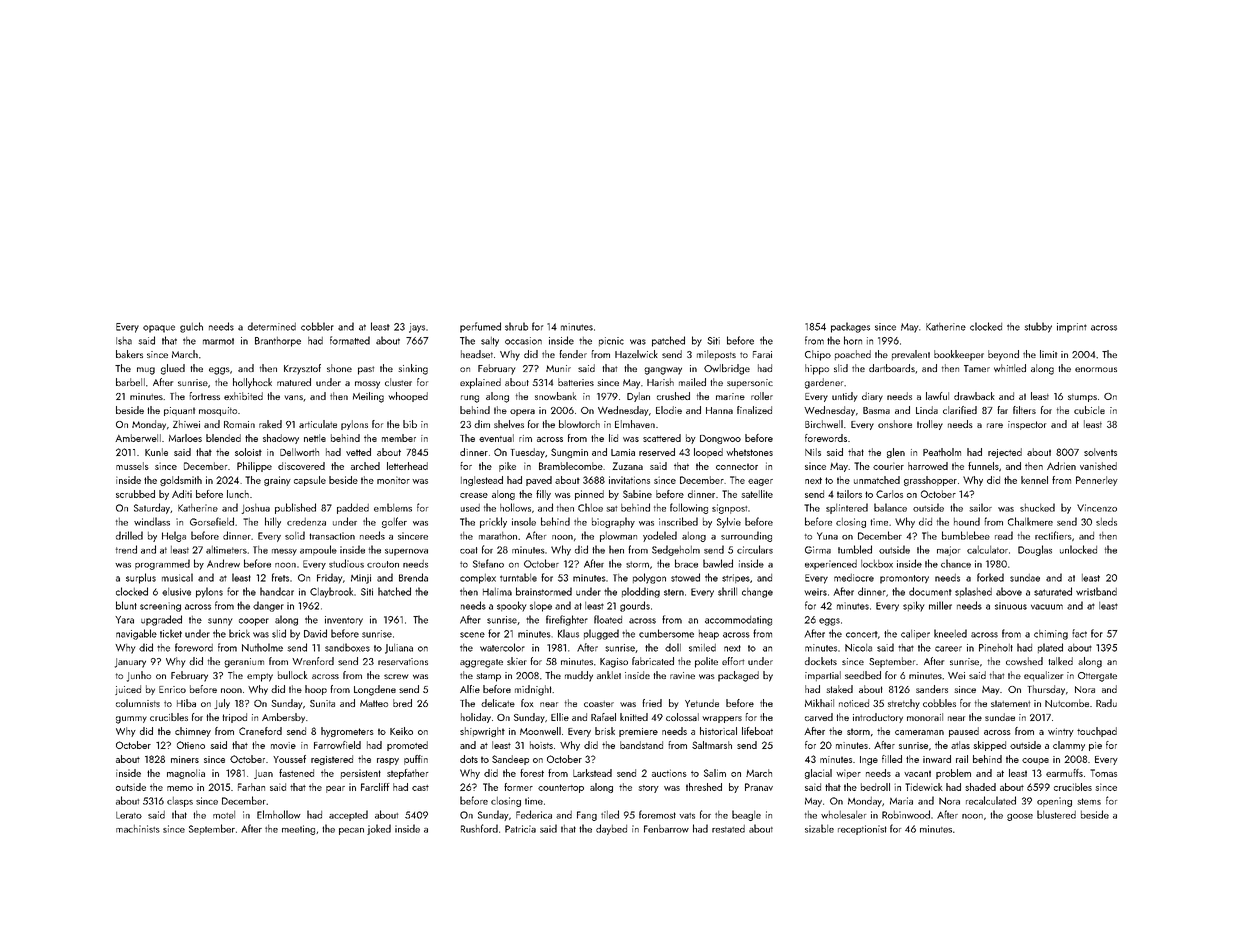 The height and width of the screenshot is (952, 1233). What do you see at coordinates (1020, 817) in the screenshot?
I see `goose` at bounding box center [1020, 817].
